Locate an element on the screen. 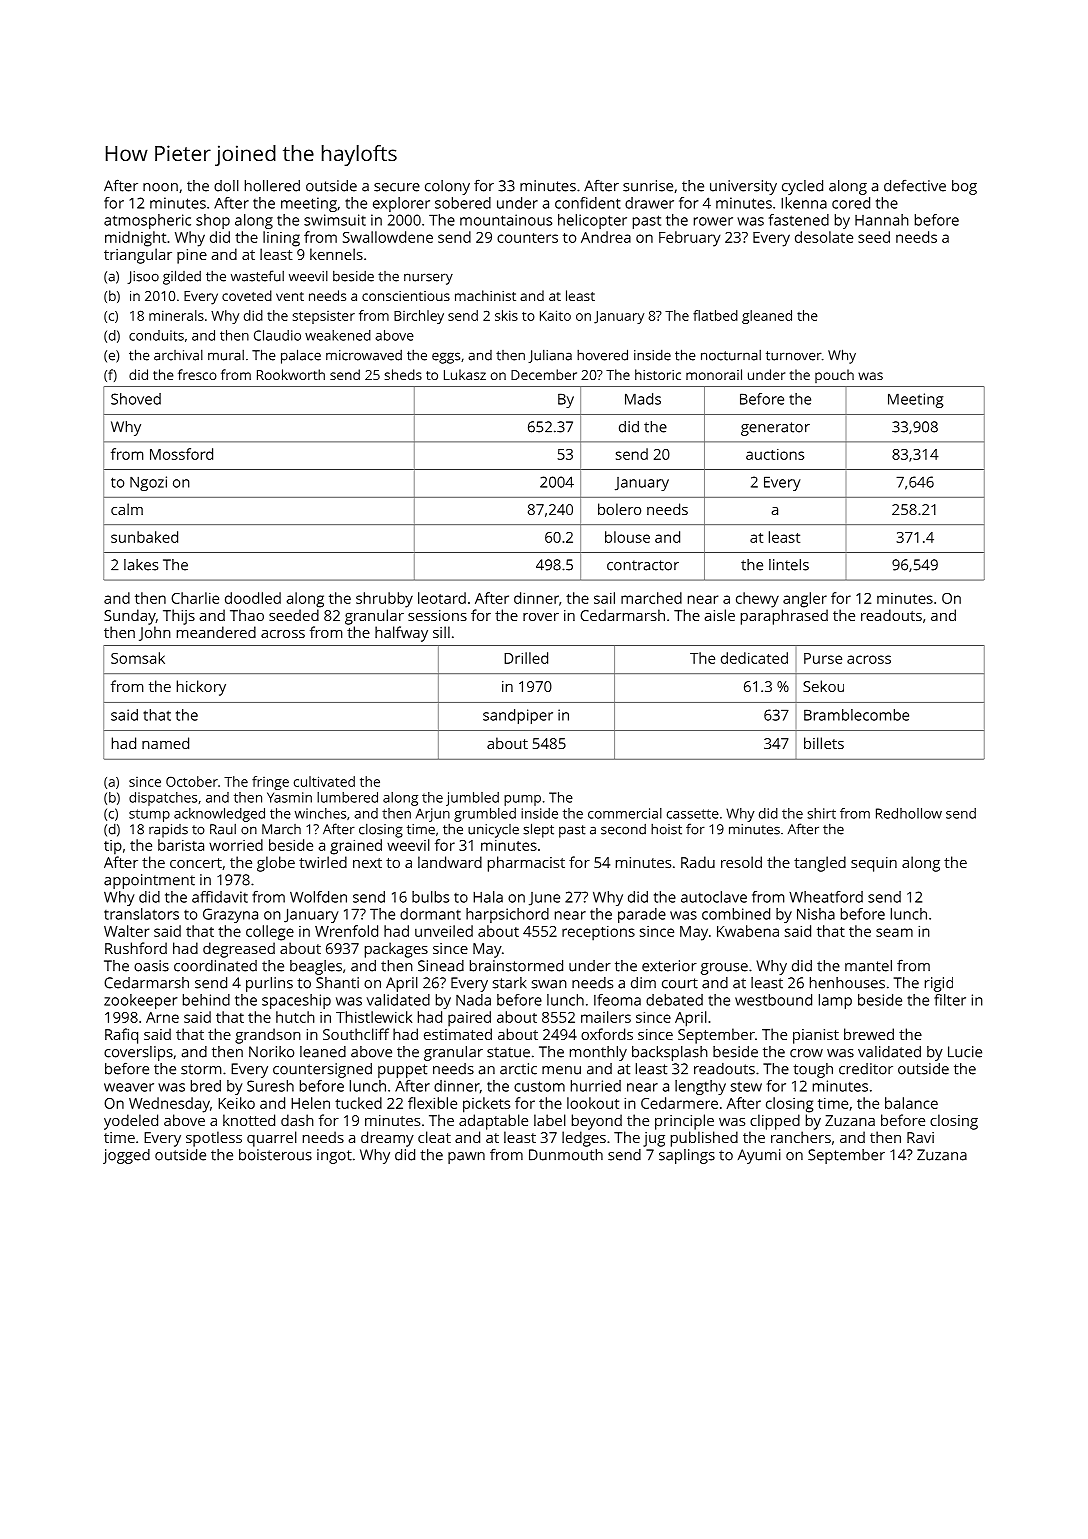 The height and width of the screenshot is (1539, 1088). doll is located at coordinates (226, 186).
